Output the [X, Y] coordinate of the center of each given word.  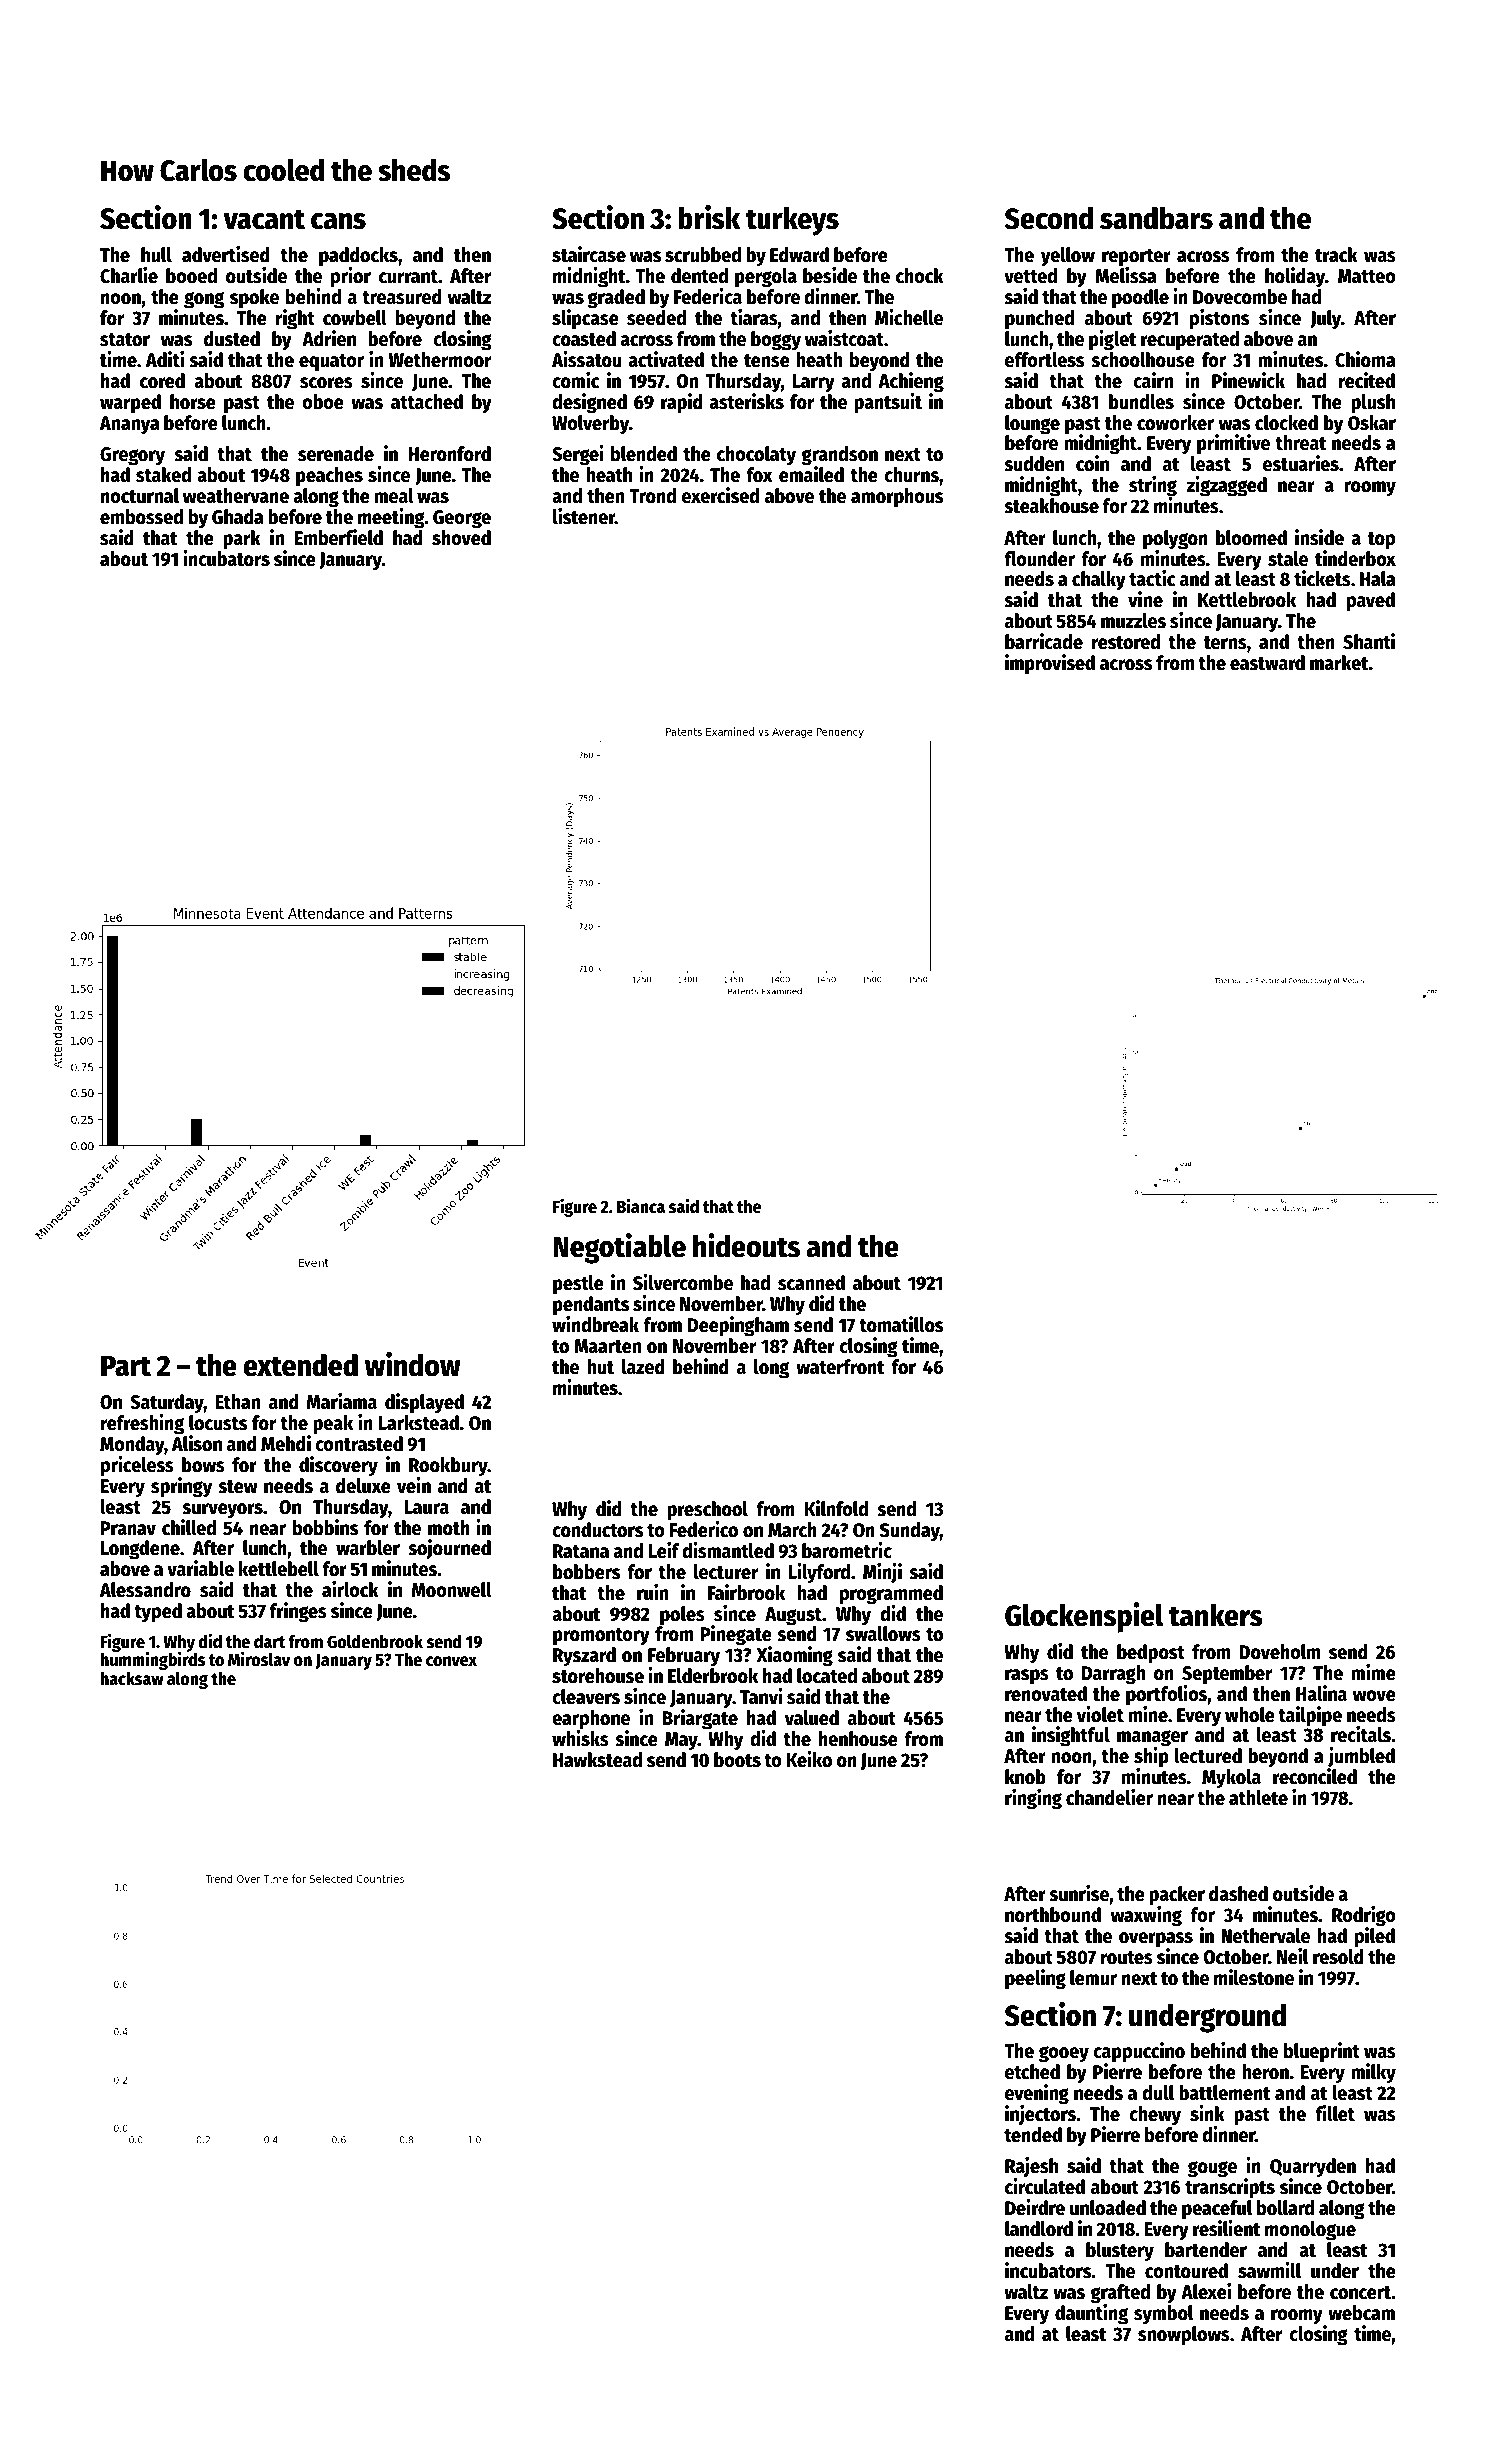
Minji [882, 1573]
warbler [368, 1548]
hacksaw [132, 1679]
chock [920, 276]
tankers [1216, 1615]
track [1336, 255]
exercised [720, 495]
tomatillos [901, 1324]
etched [1032, 2072]
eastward [1267, 663]
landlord [1039, 2229]
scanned [811, 1283]
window [413, 1364]
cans [338, 221]
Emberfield [339, 537]
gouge [1212, 2169]
